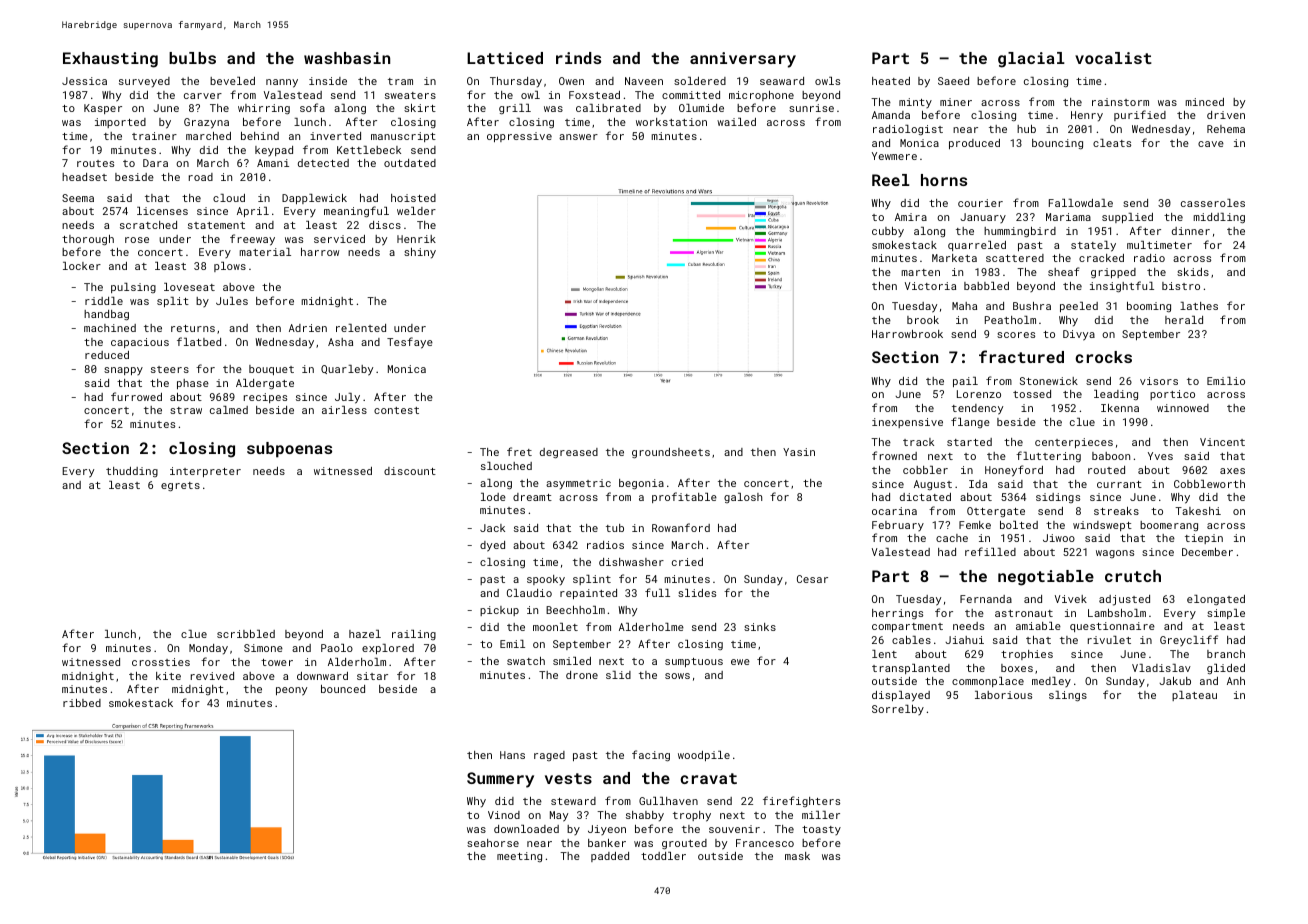 This document has width=1308, height=924. What do you see at coordinates (265, 252) in the document?
I see `material` at bounding box center [265, 252].
